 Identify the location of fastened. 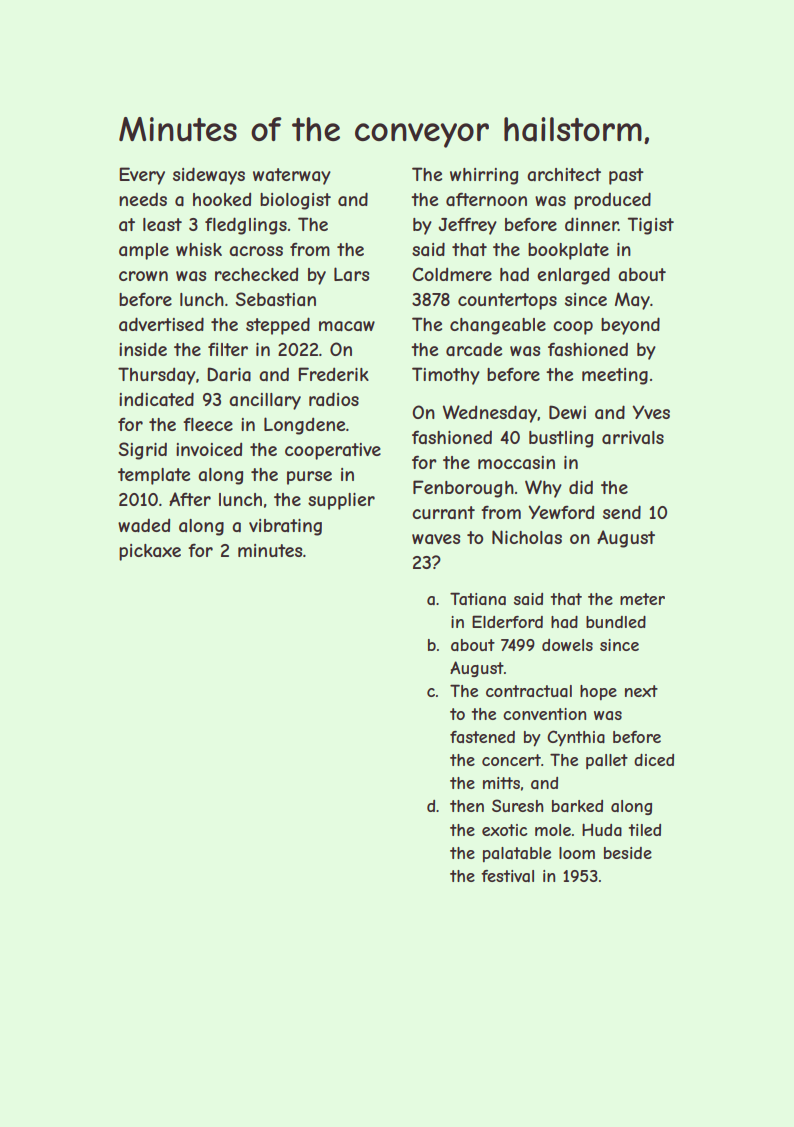
(482, 737).
